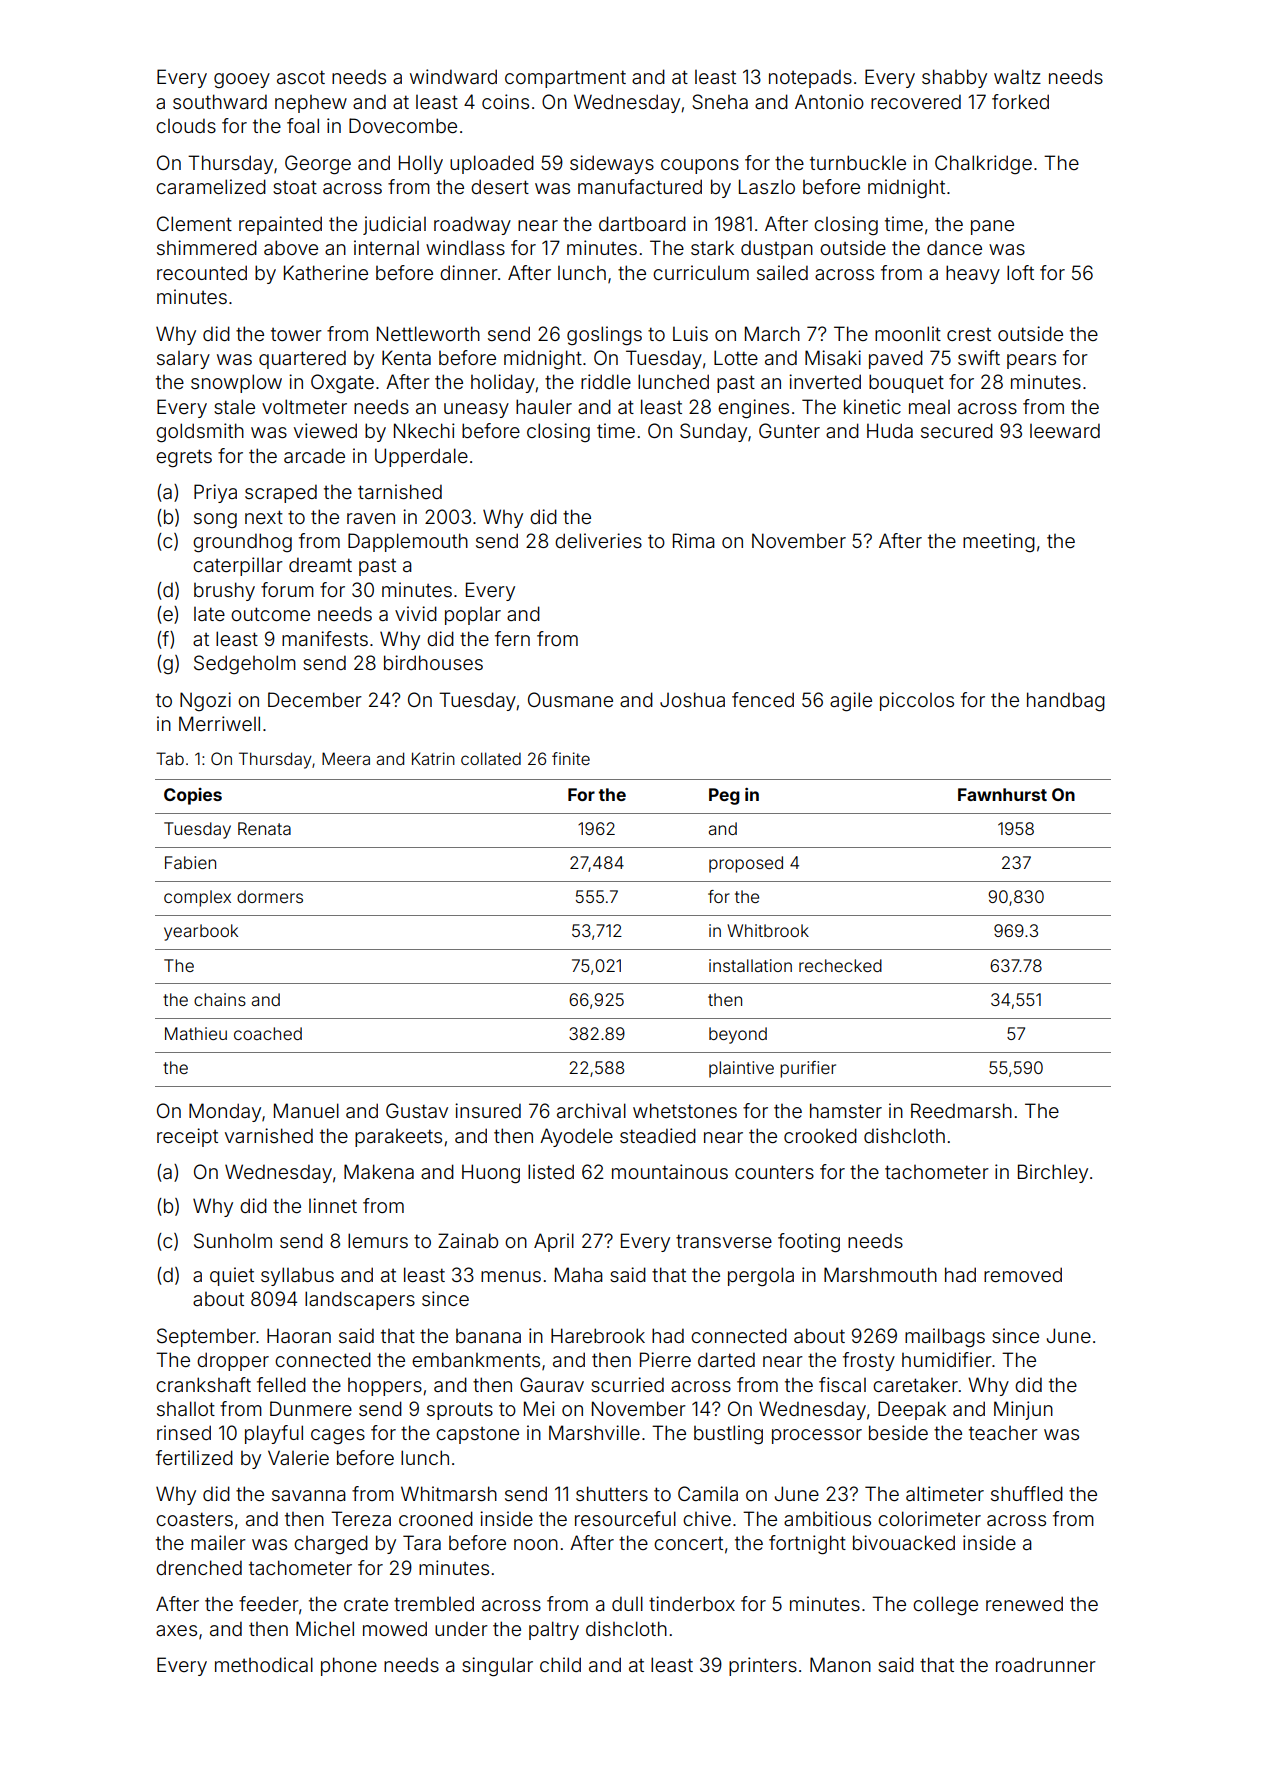  I want to click on leeward, so click(1065, 430).
